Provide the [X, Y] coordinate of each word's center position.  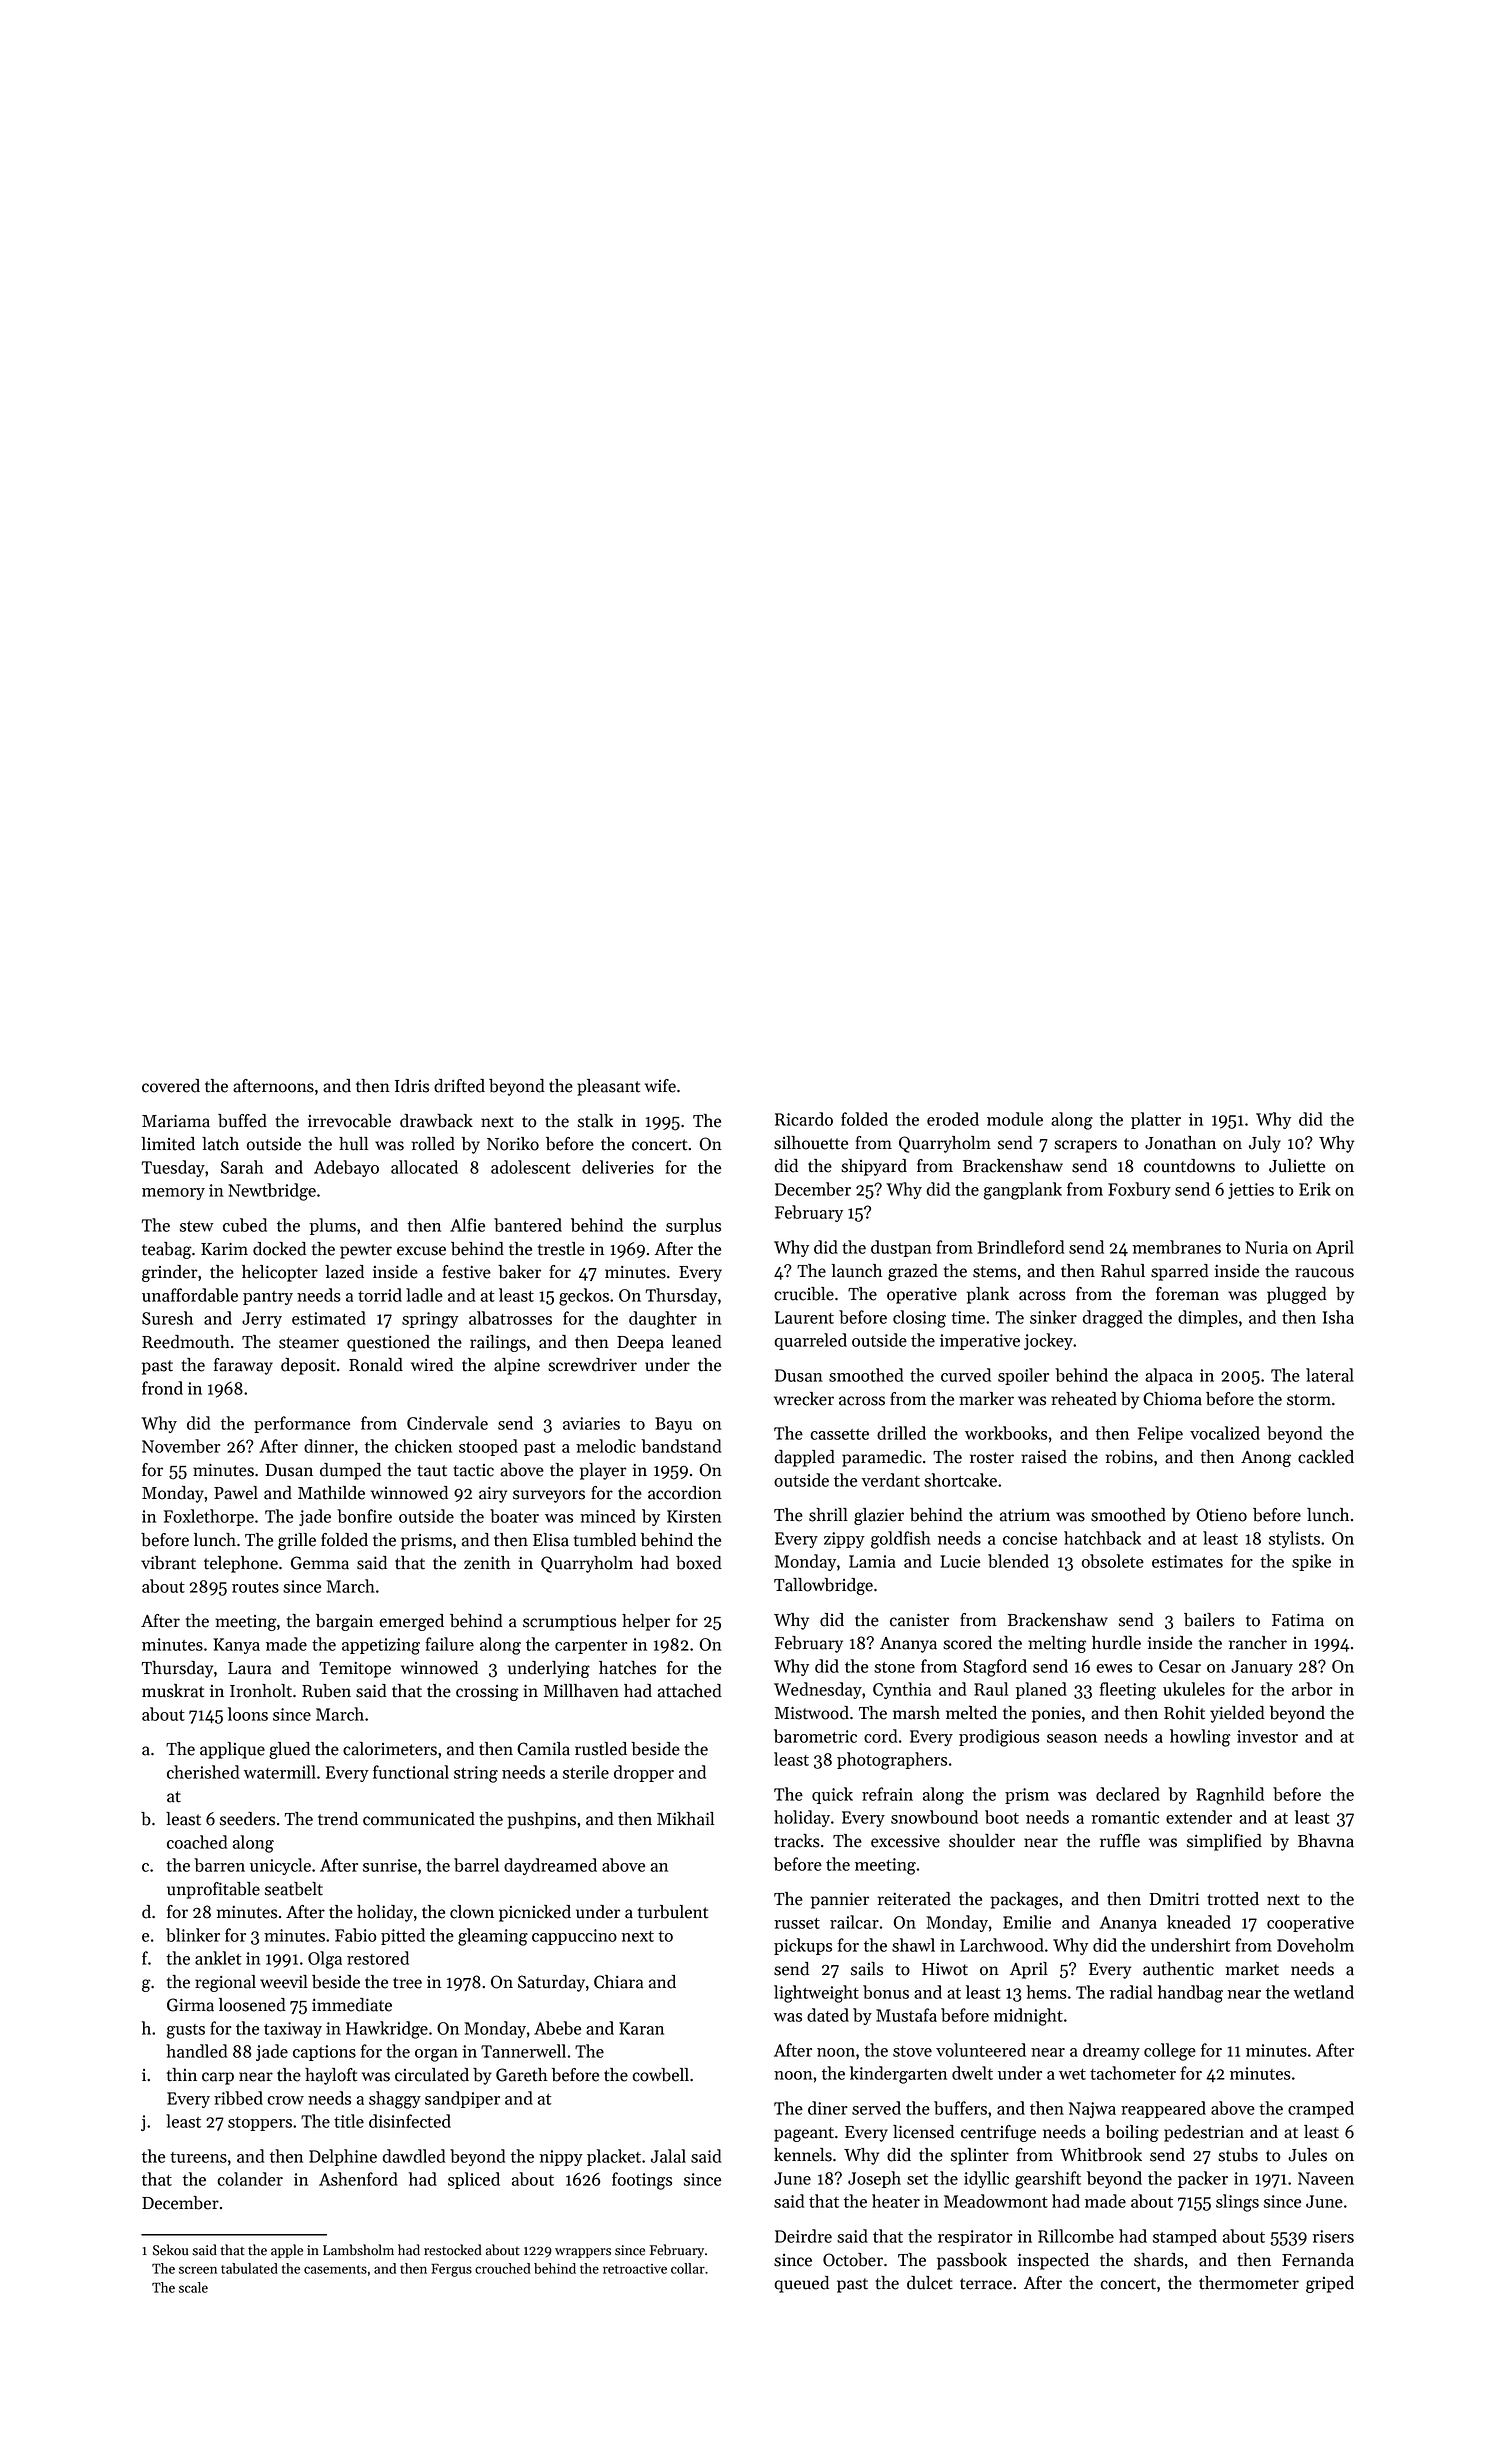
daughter [663, 1320]
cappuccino [574, 1937]
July [1265, 1144]
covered [171, 1086]
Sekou [170, 2250]
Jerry [262, 1320]
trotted [1233, 1899]
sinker [1053, 1317]
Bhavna [1326, 1841]
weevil [284, 1982]
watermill [280, 1772]
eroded [953, 1119]
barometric [815, 1736]
